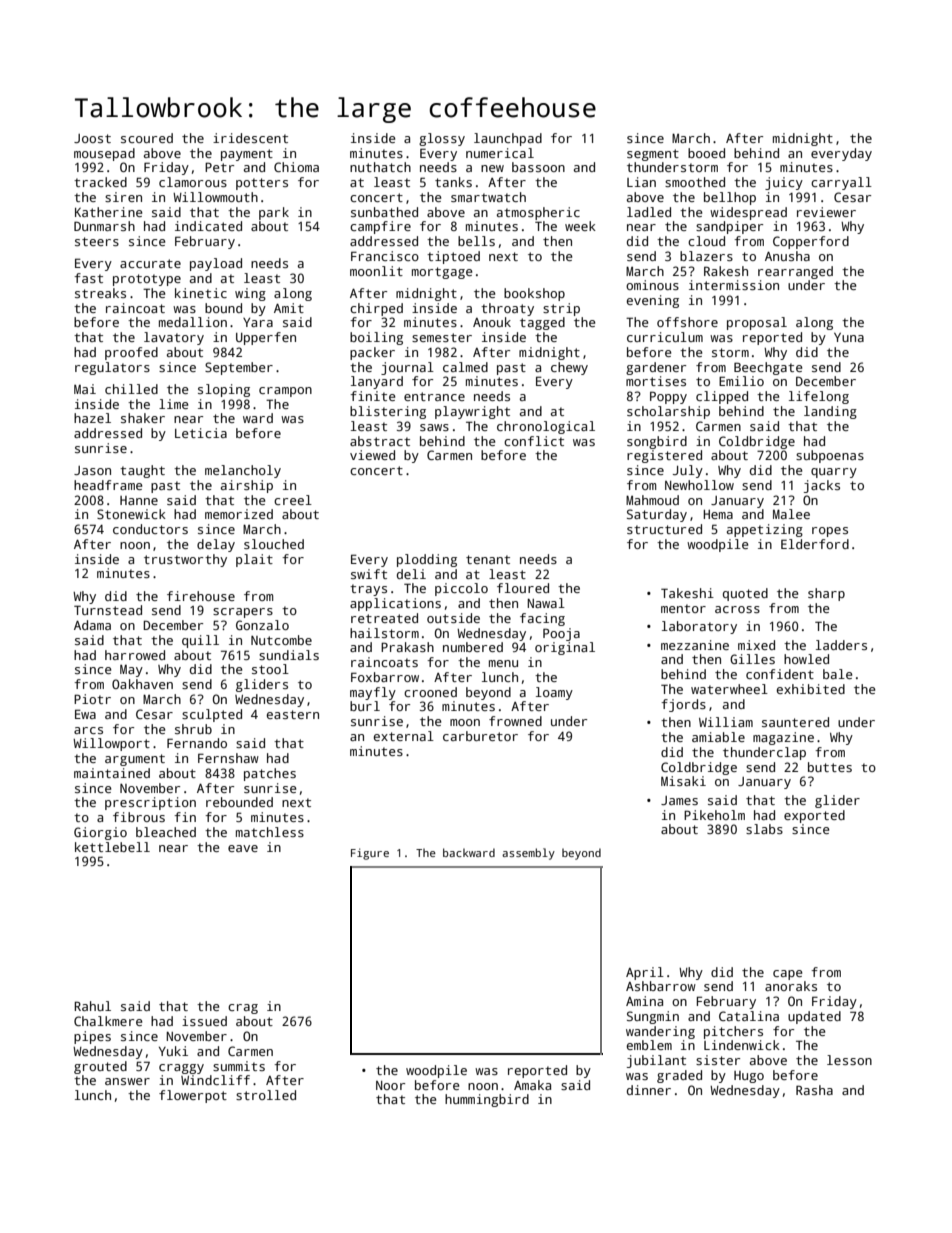  I want to click on outside, so click(453, 618).
